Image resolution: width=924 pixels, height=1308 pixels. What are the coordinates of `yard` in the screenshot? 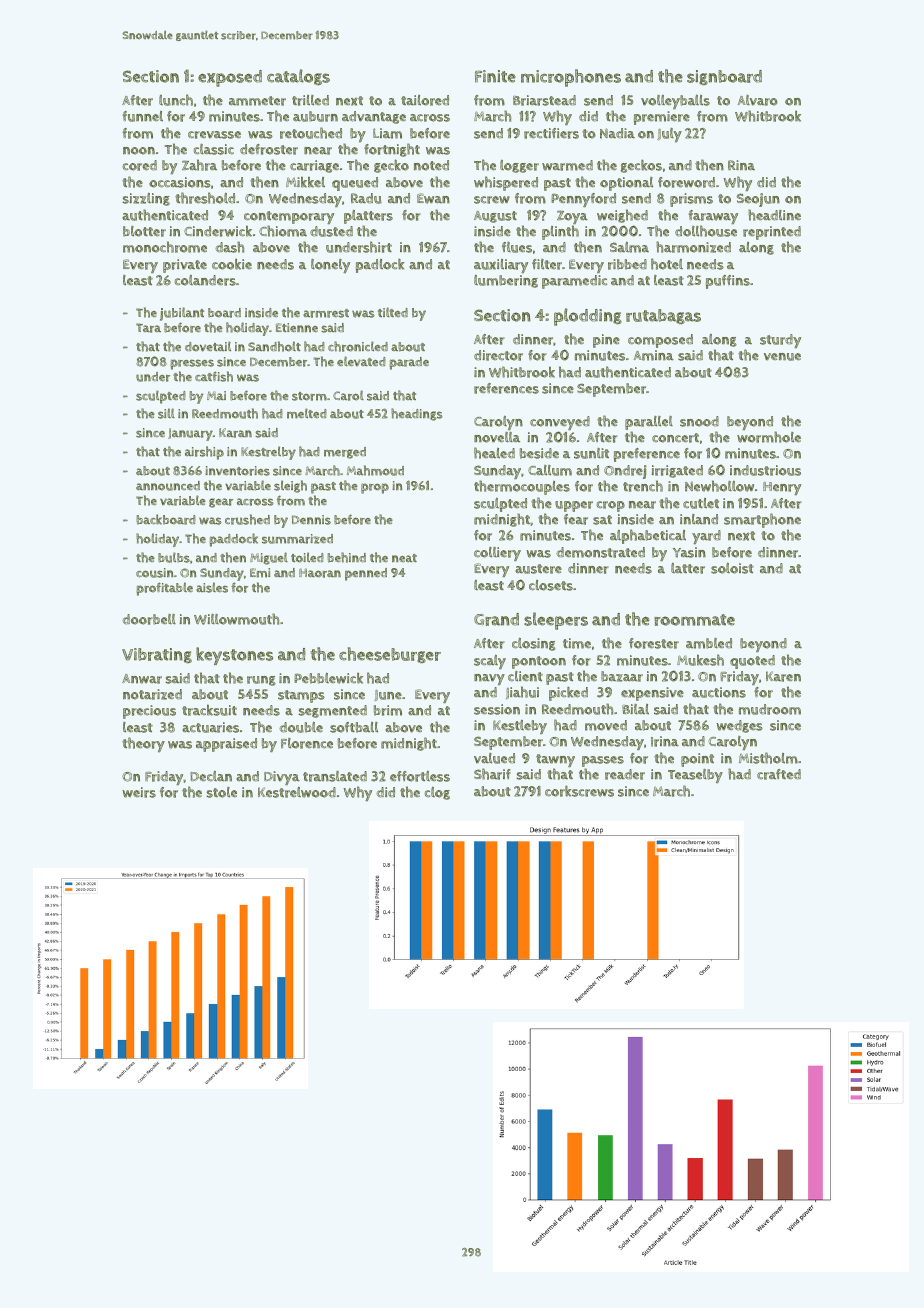 It's located at (706, 537).
